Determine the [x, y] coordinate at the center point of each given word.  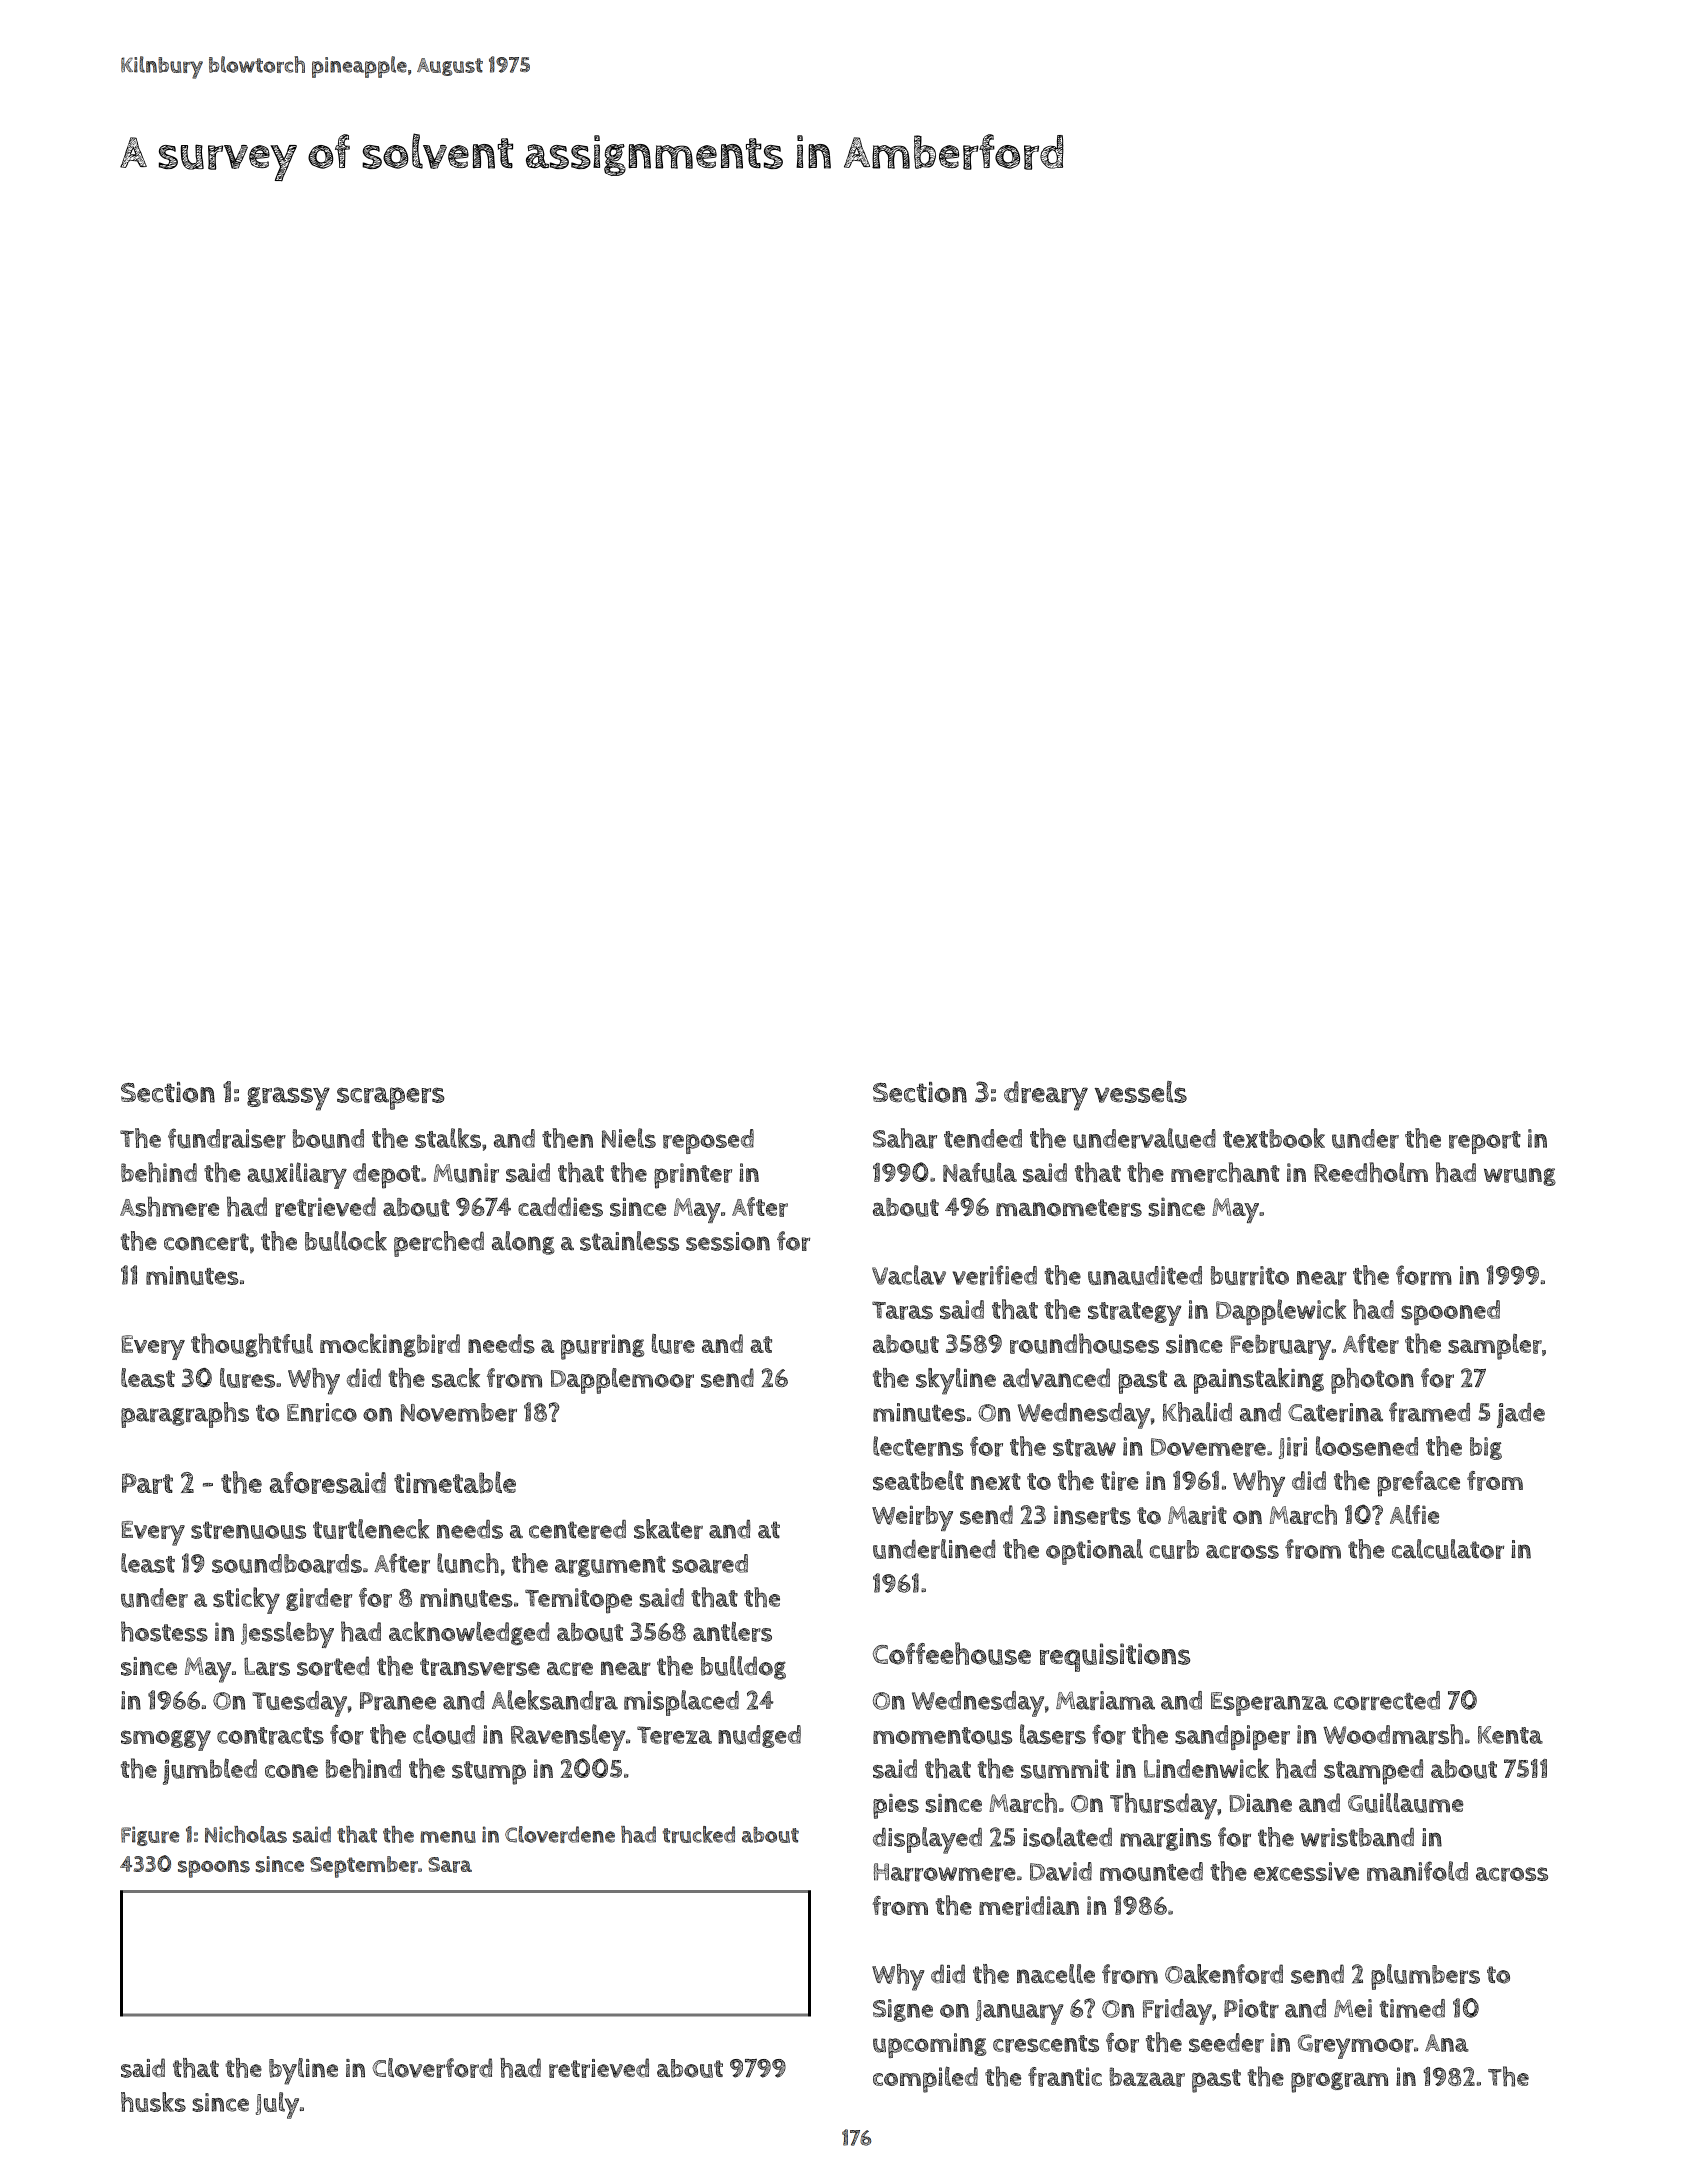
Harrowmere [945, 1872]
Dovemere [1208, 1447]
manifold [1417, 1871]
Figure [150, 1836]
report [1485, 1142]
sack [456, 1378]
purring [602, 1347]
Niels [629, 1138]
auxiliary [297, 1175]
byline [303, 2071]
